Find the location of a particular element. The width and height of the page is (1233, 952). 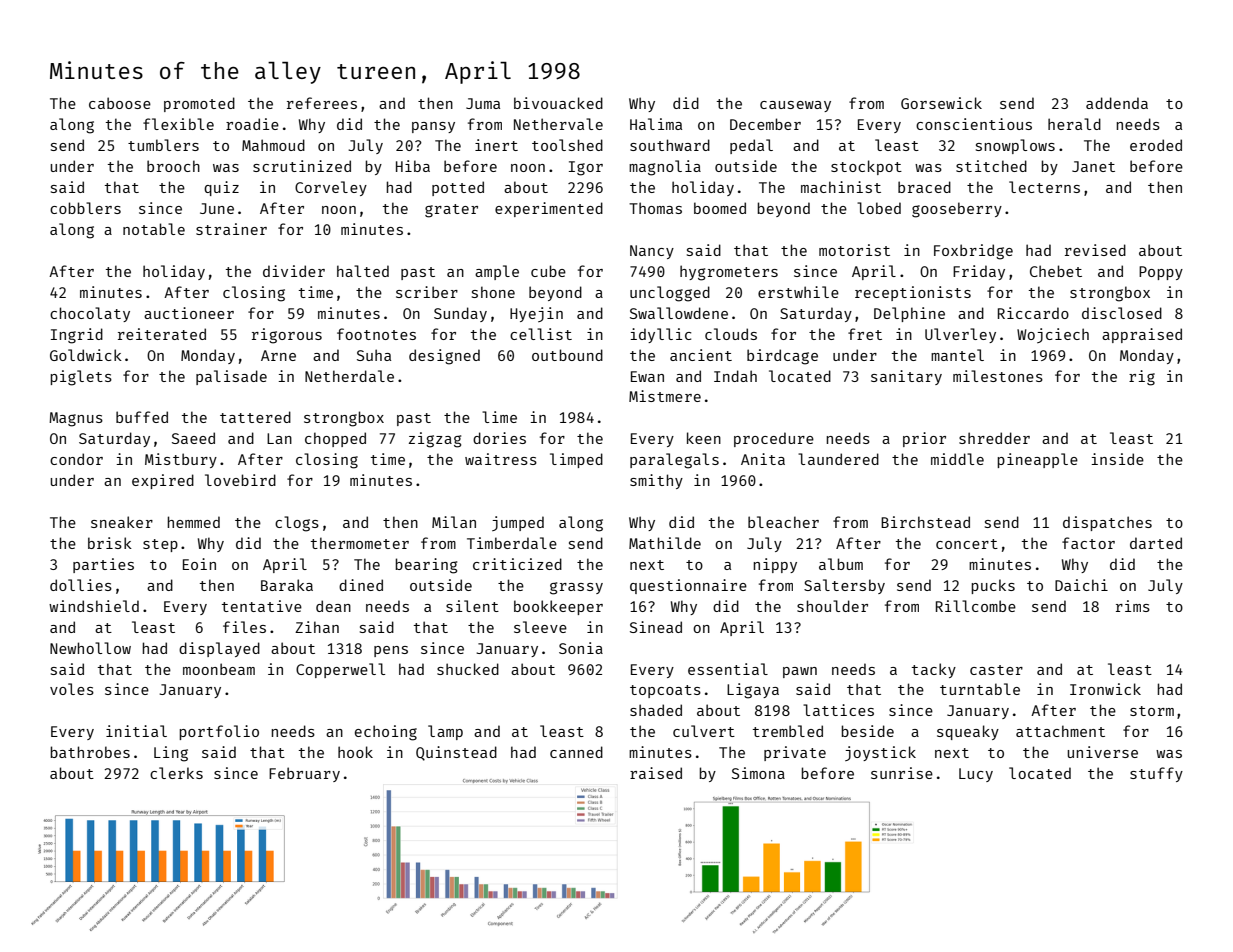

grassy is located at coordinates (576, 588).
